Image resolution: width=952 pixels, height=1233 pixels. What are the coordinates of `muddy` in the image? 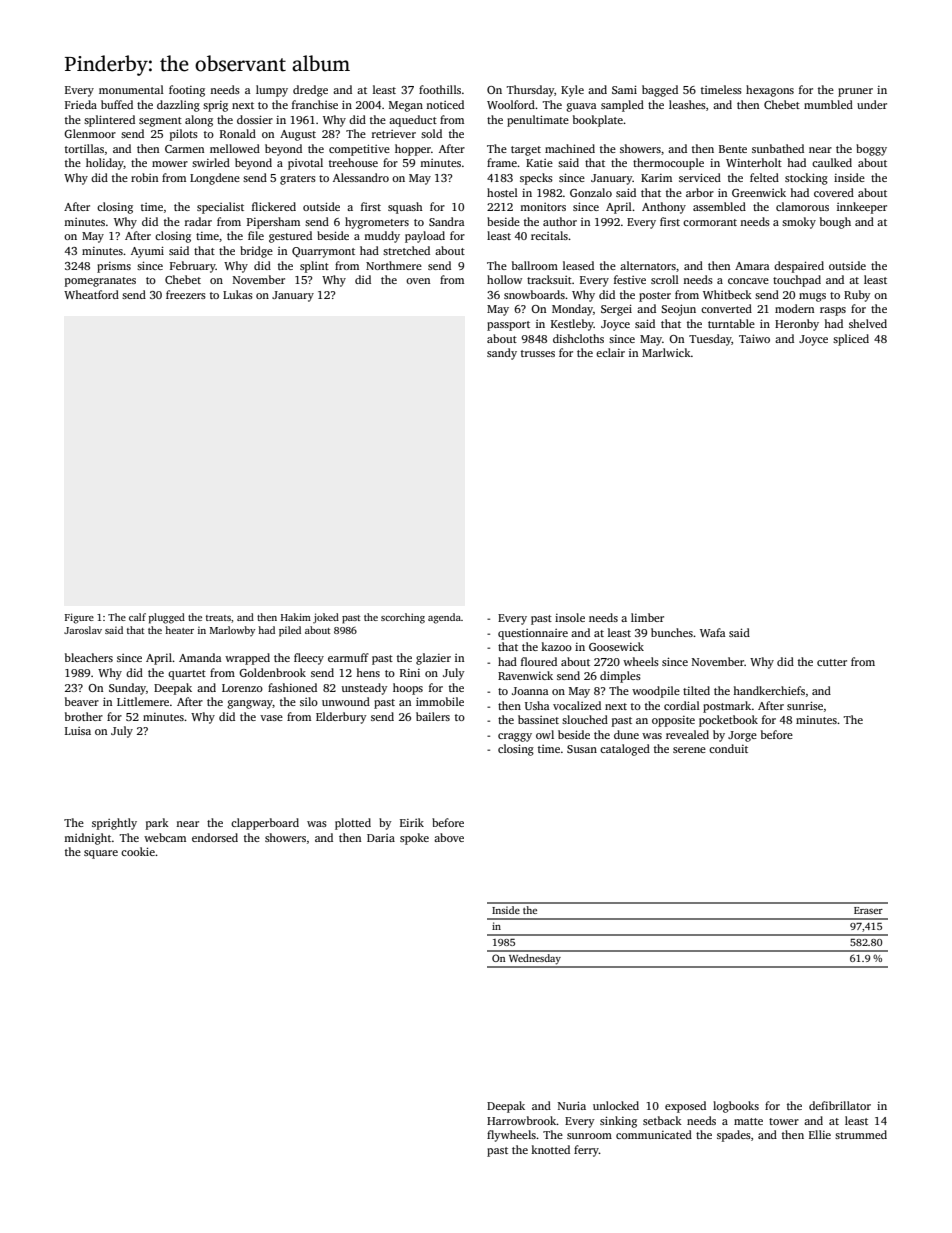 It's located at (382, 237).
